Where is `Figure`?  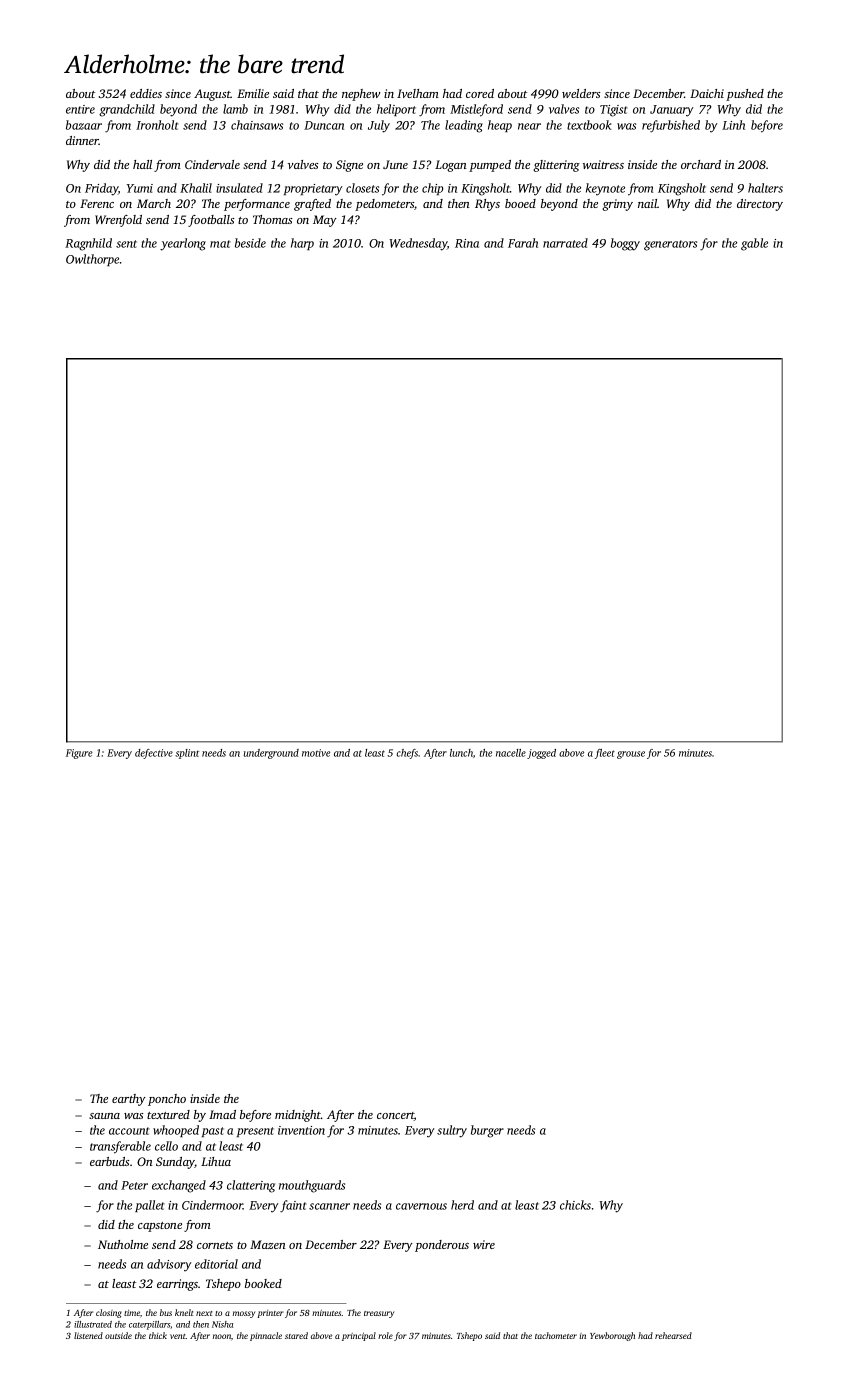
Figure is located at coordinates (79, 754).
